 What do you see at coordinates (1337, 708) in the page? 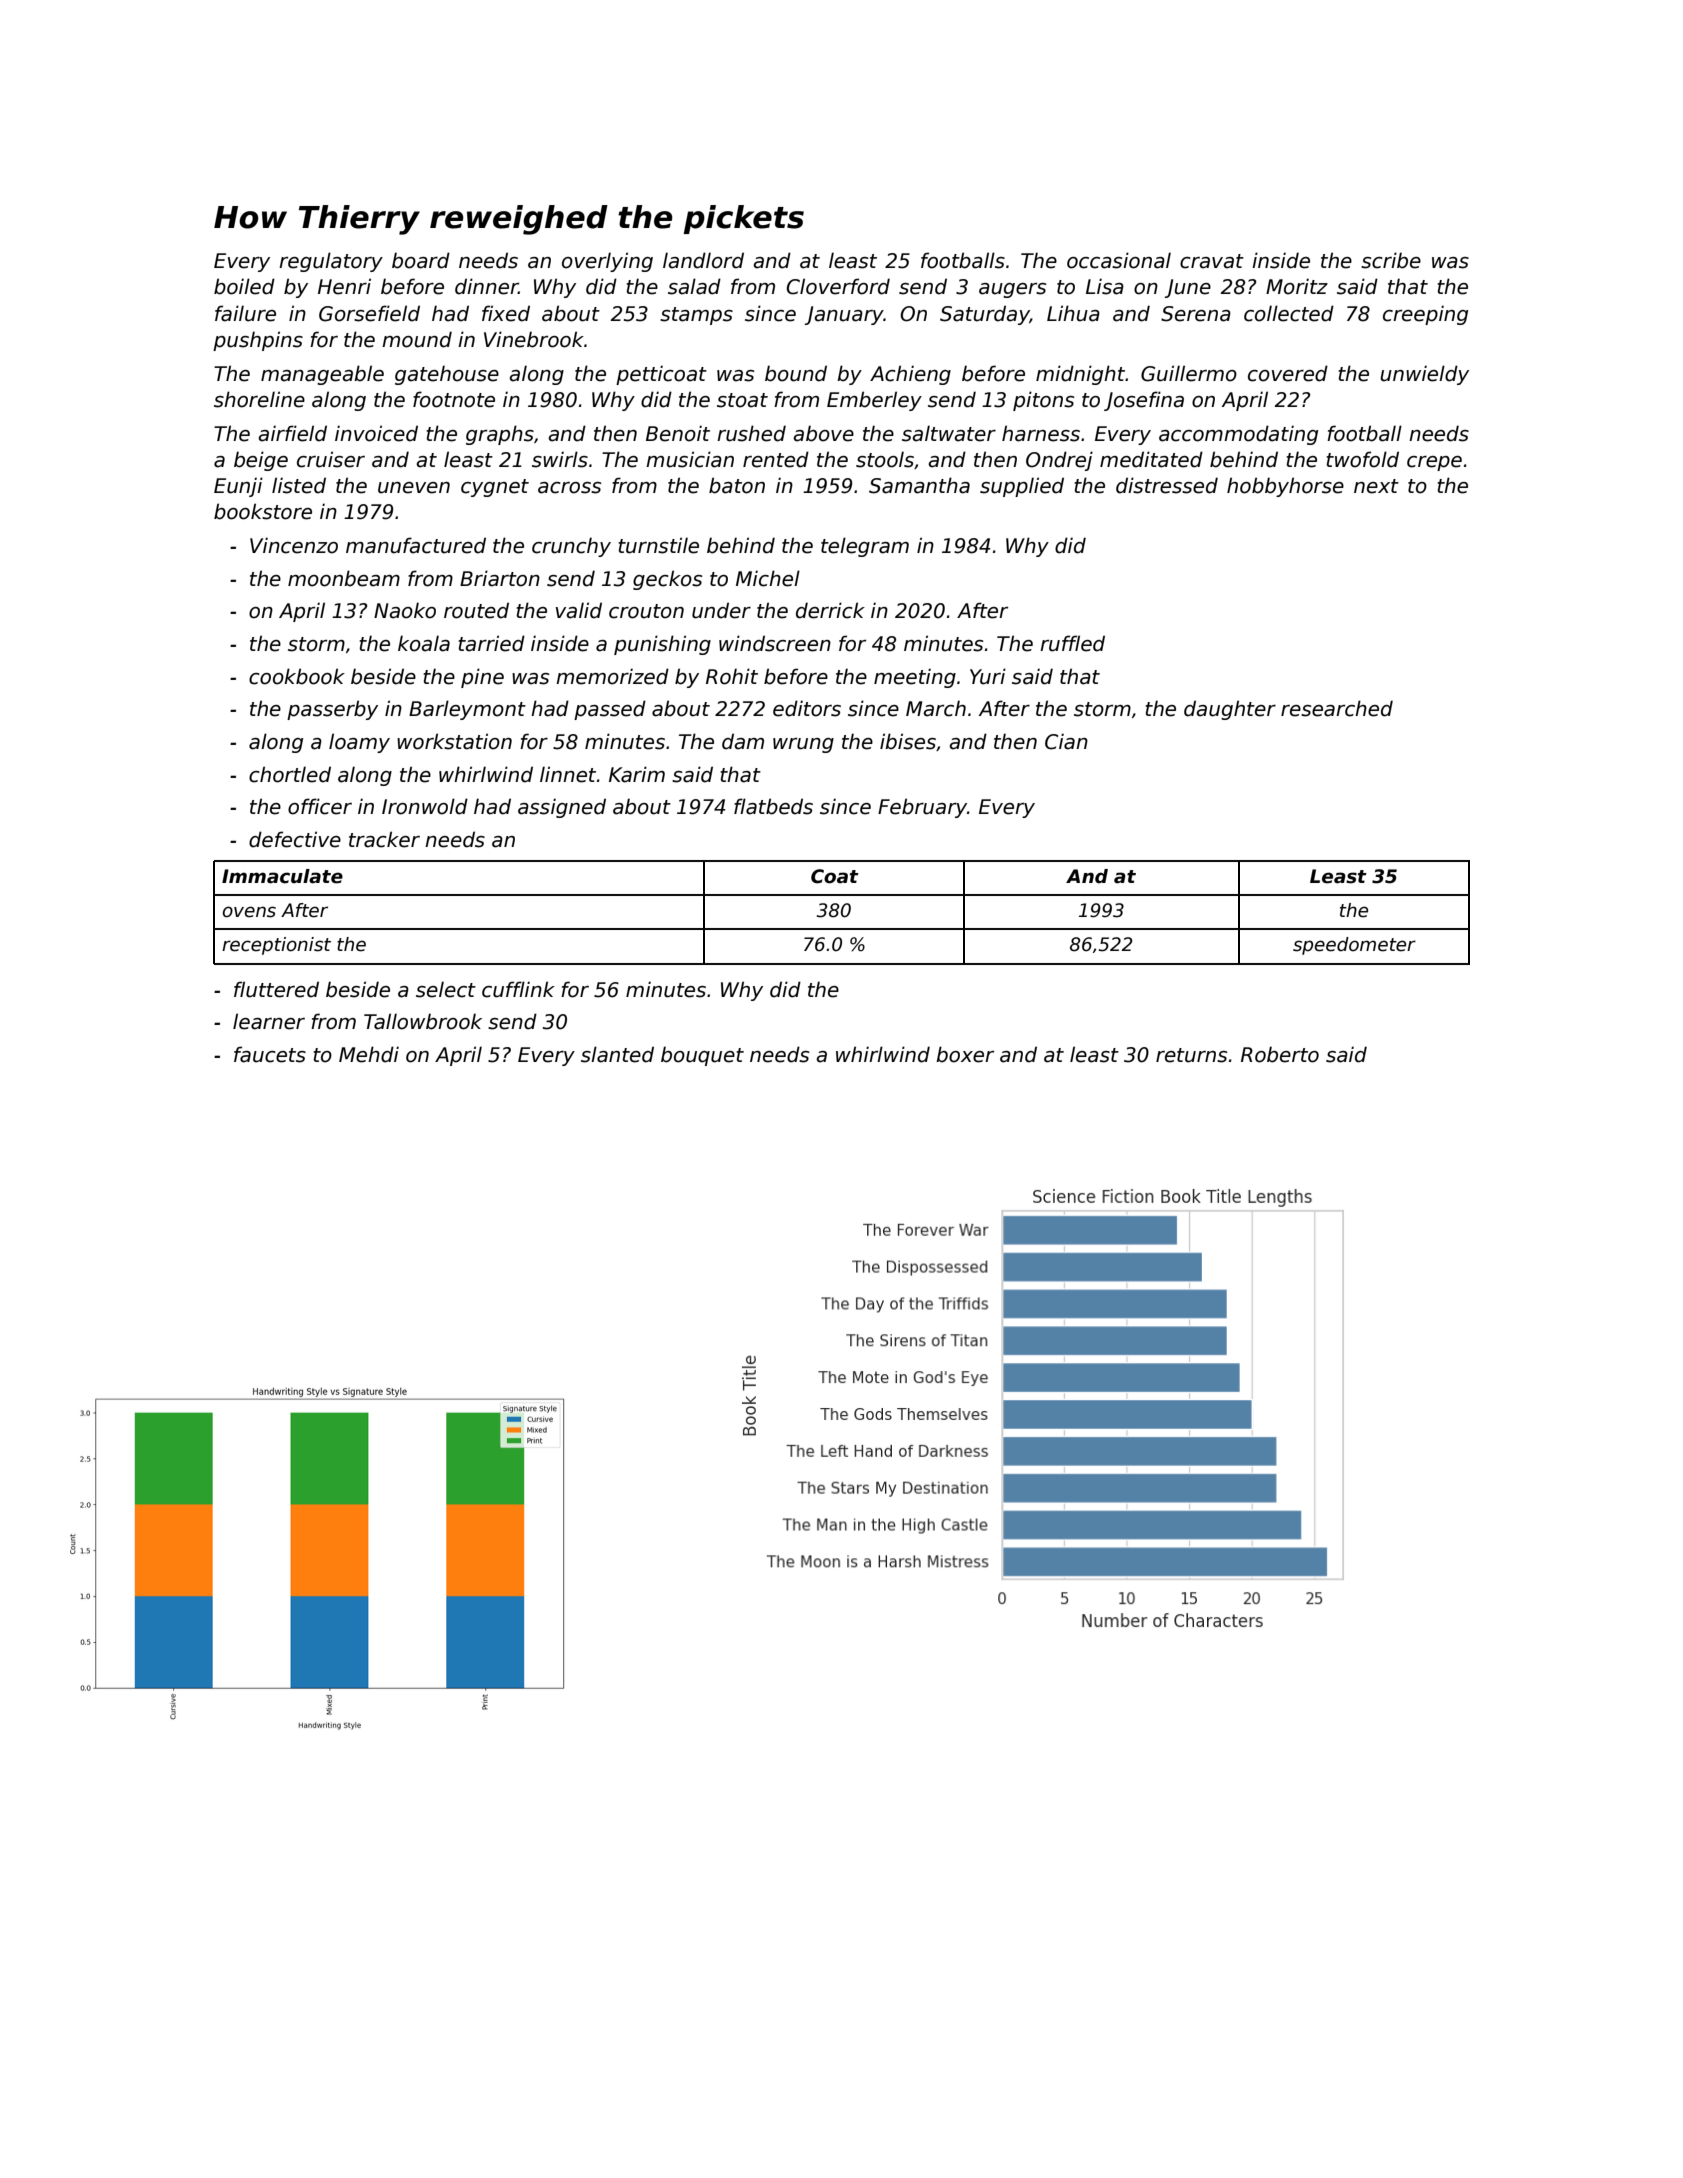
I see `researched` at bounding box center [1337, 708].
